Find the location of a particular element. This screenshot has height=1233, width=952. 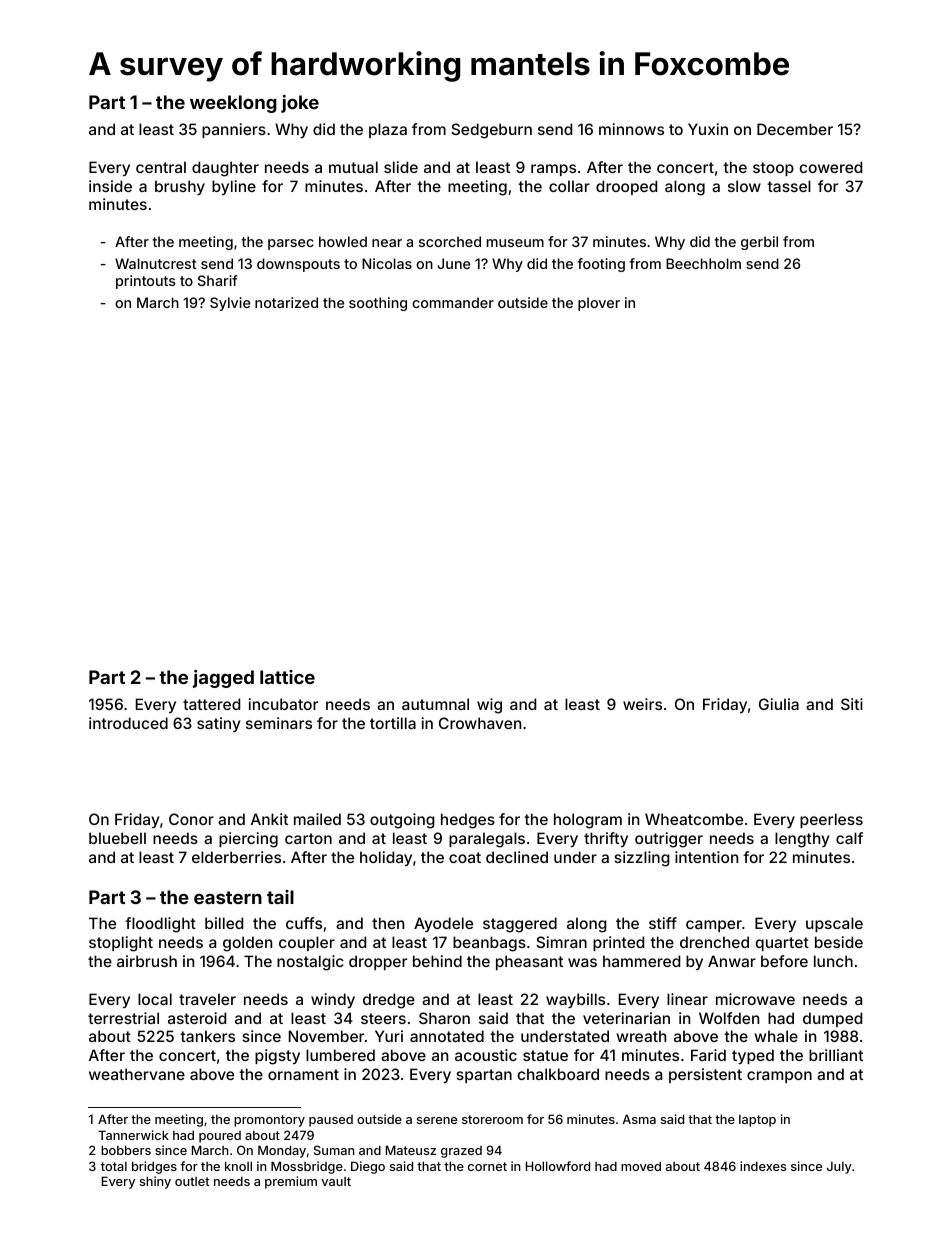

weeklong is located at coordinates (233, 104).
